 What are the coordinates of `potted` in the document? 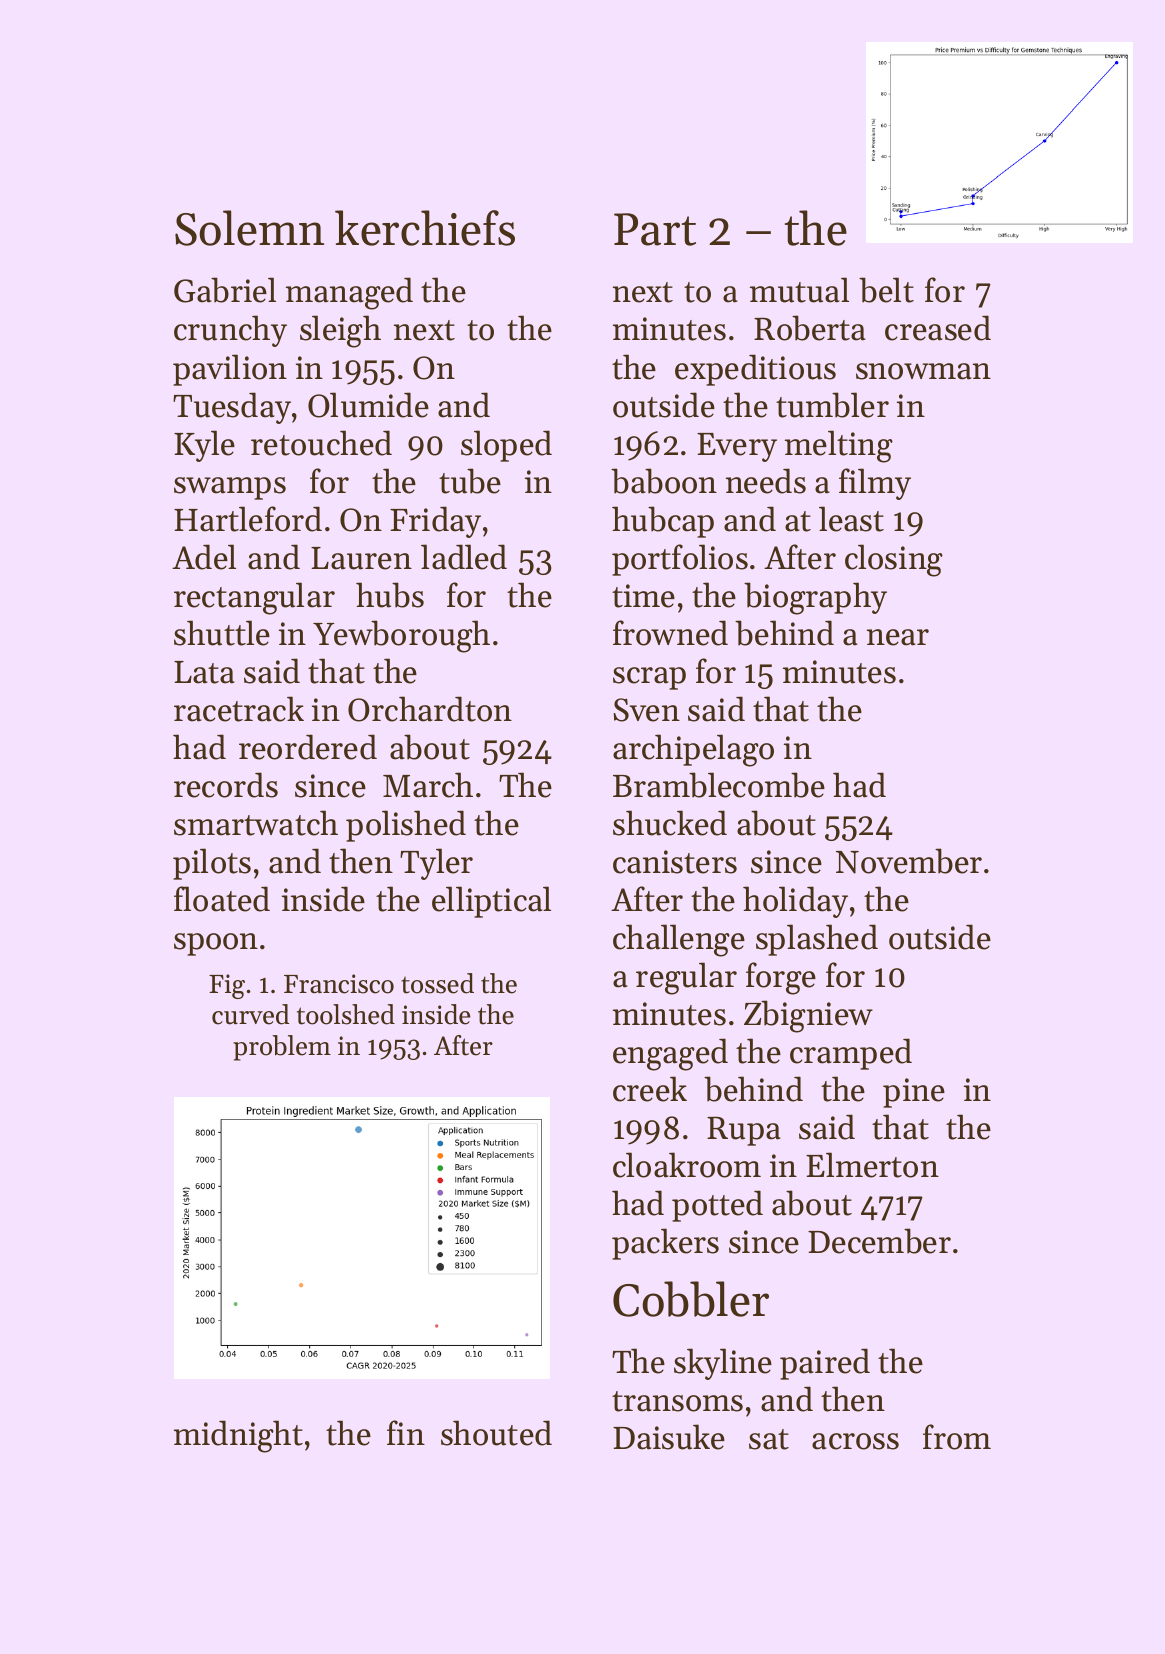 It's located at (717, 1206).
